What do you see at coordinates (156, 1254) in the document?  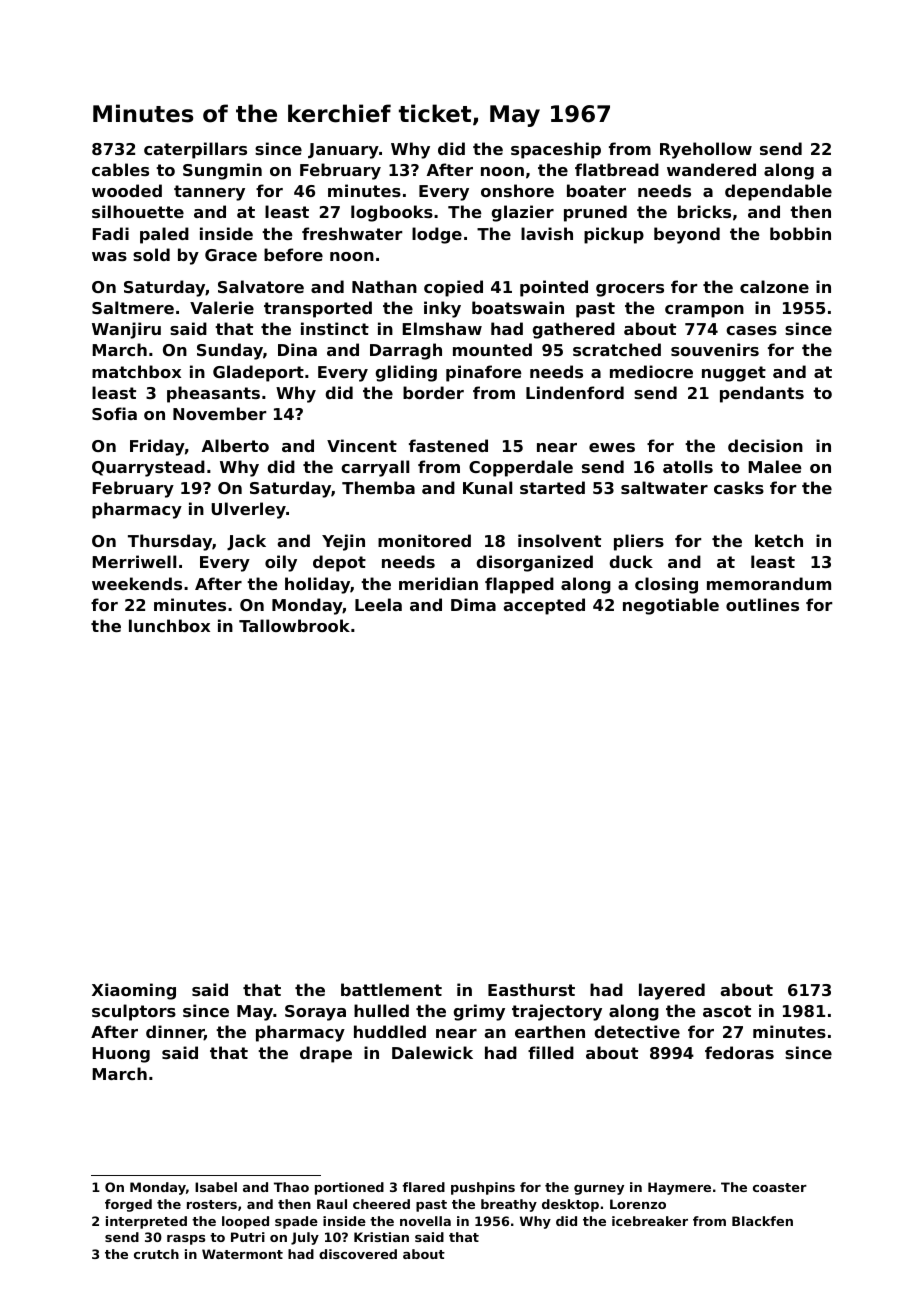 I see `crutch` at bounding box center [156, 1254].
